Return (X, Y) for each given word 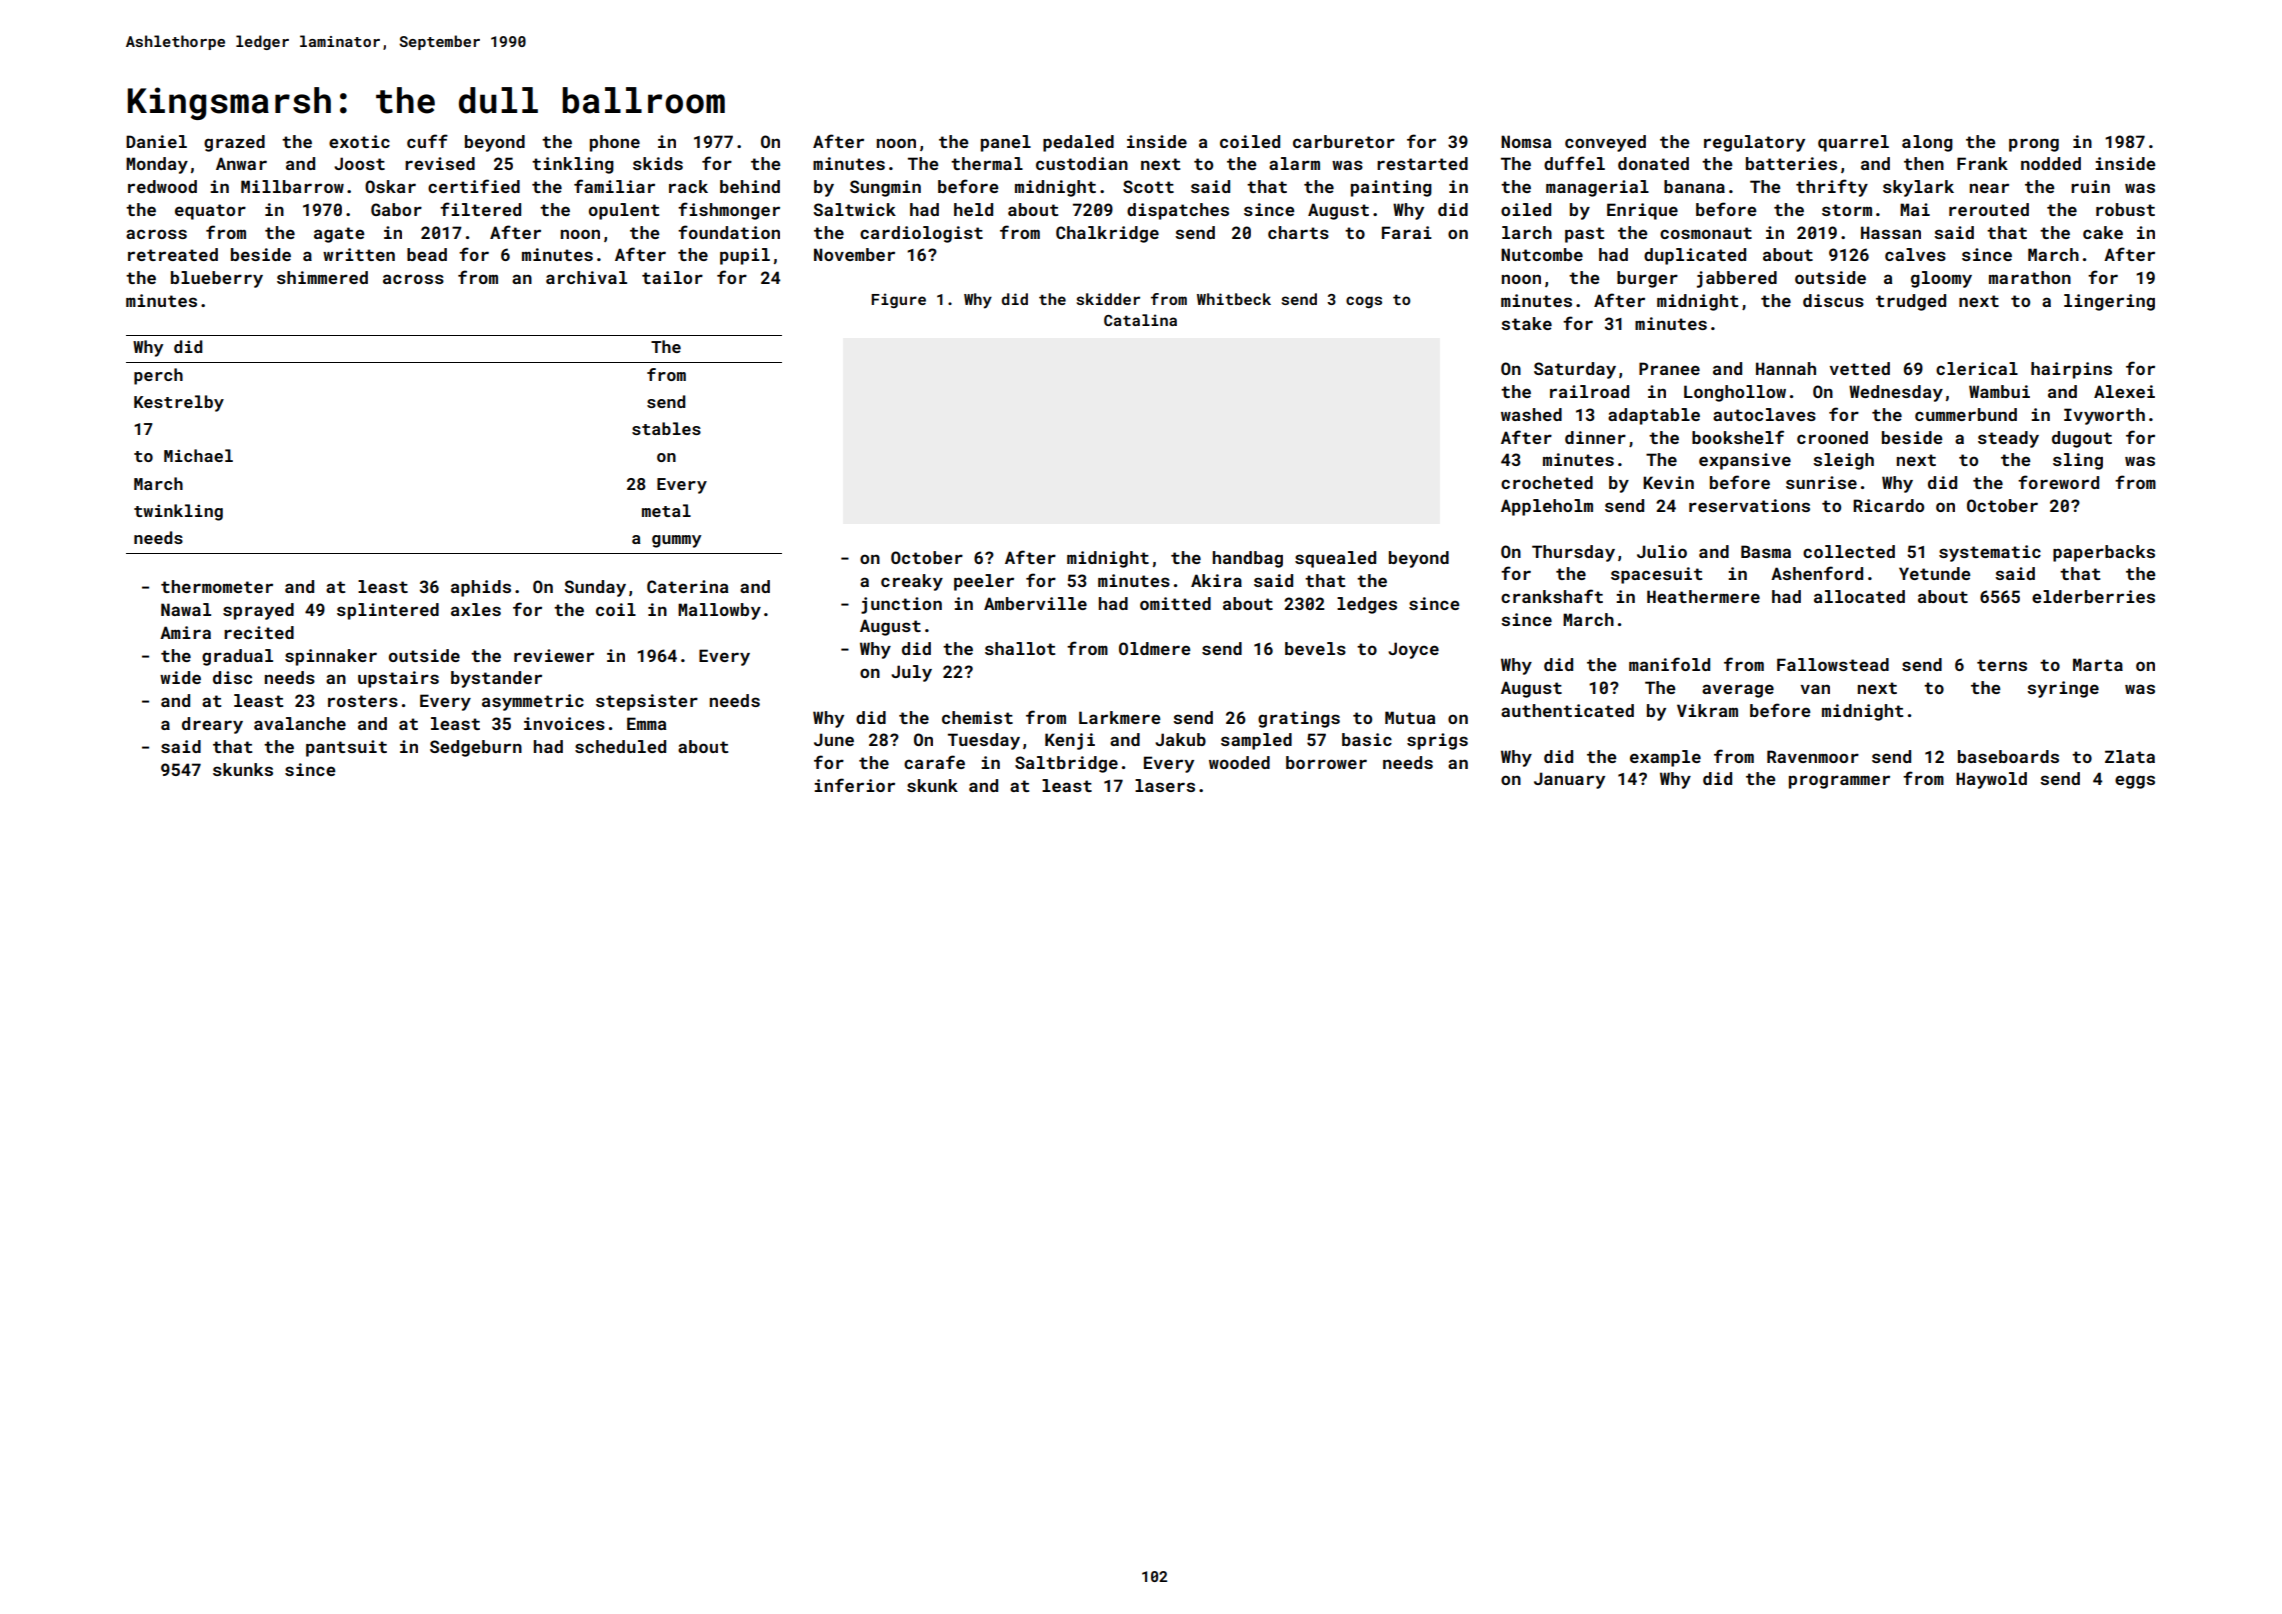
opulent (624, 211)
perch (158, 376)
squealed (1335, 559)
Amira (185, 632)
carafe (934, 762)
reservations (1749, 505)
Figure (898, 300)
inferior (854, 785)
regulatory (1754, 143)
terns (2002, 665)
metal (666, 510)
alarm (1294, 163)
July (911, 673)
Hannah (1786, 368)
